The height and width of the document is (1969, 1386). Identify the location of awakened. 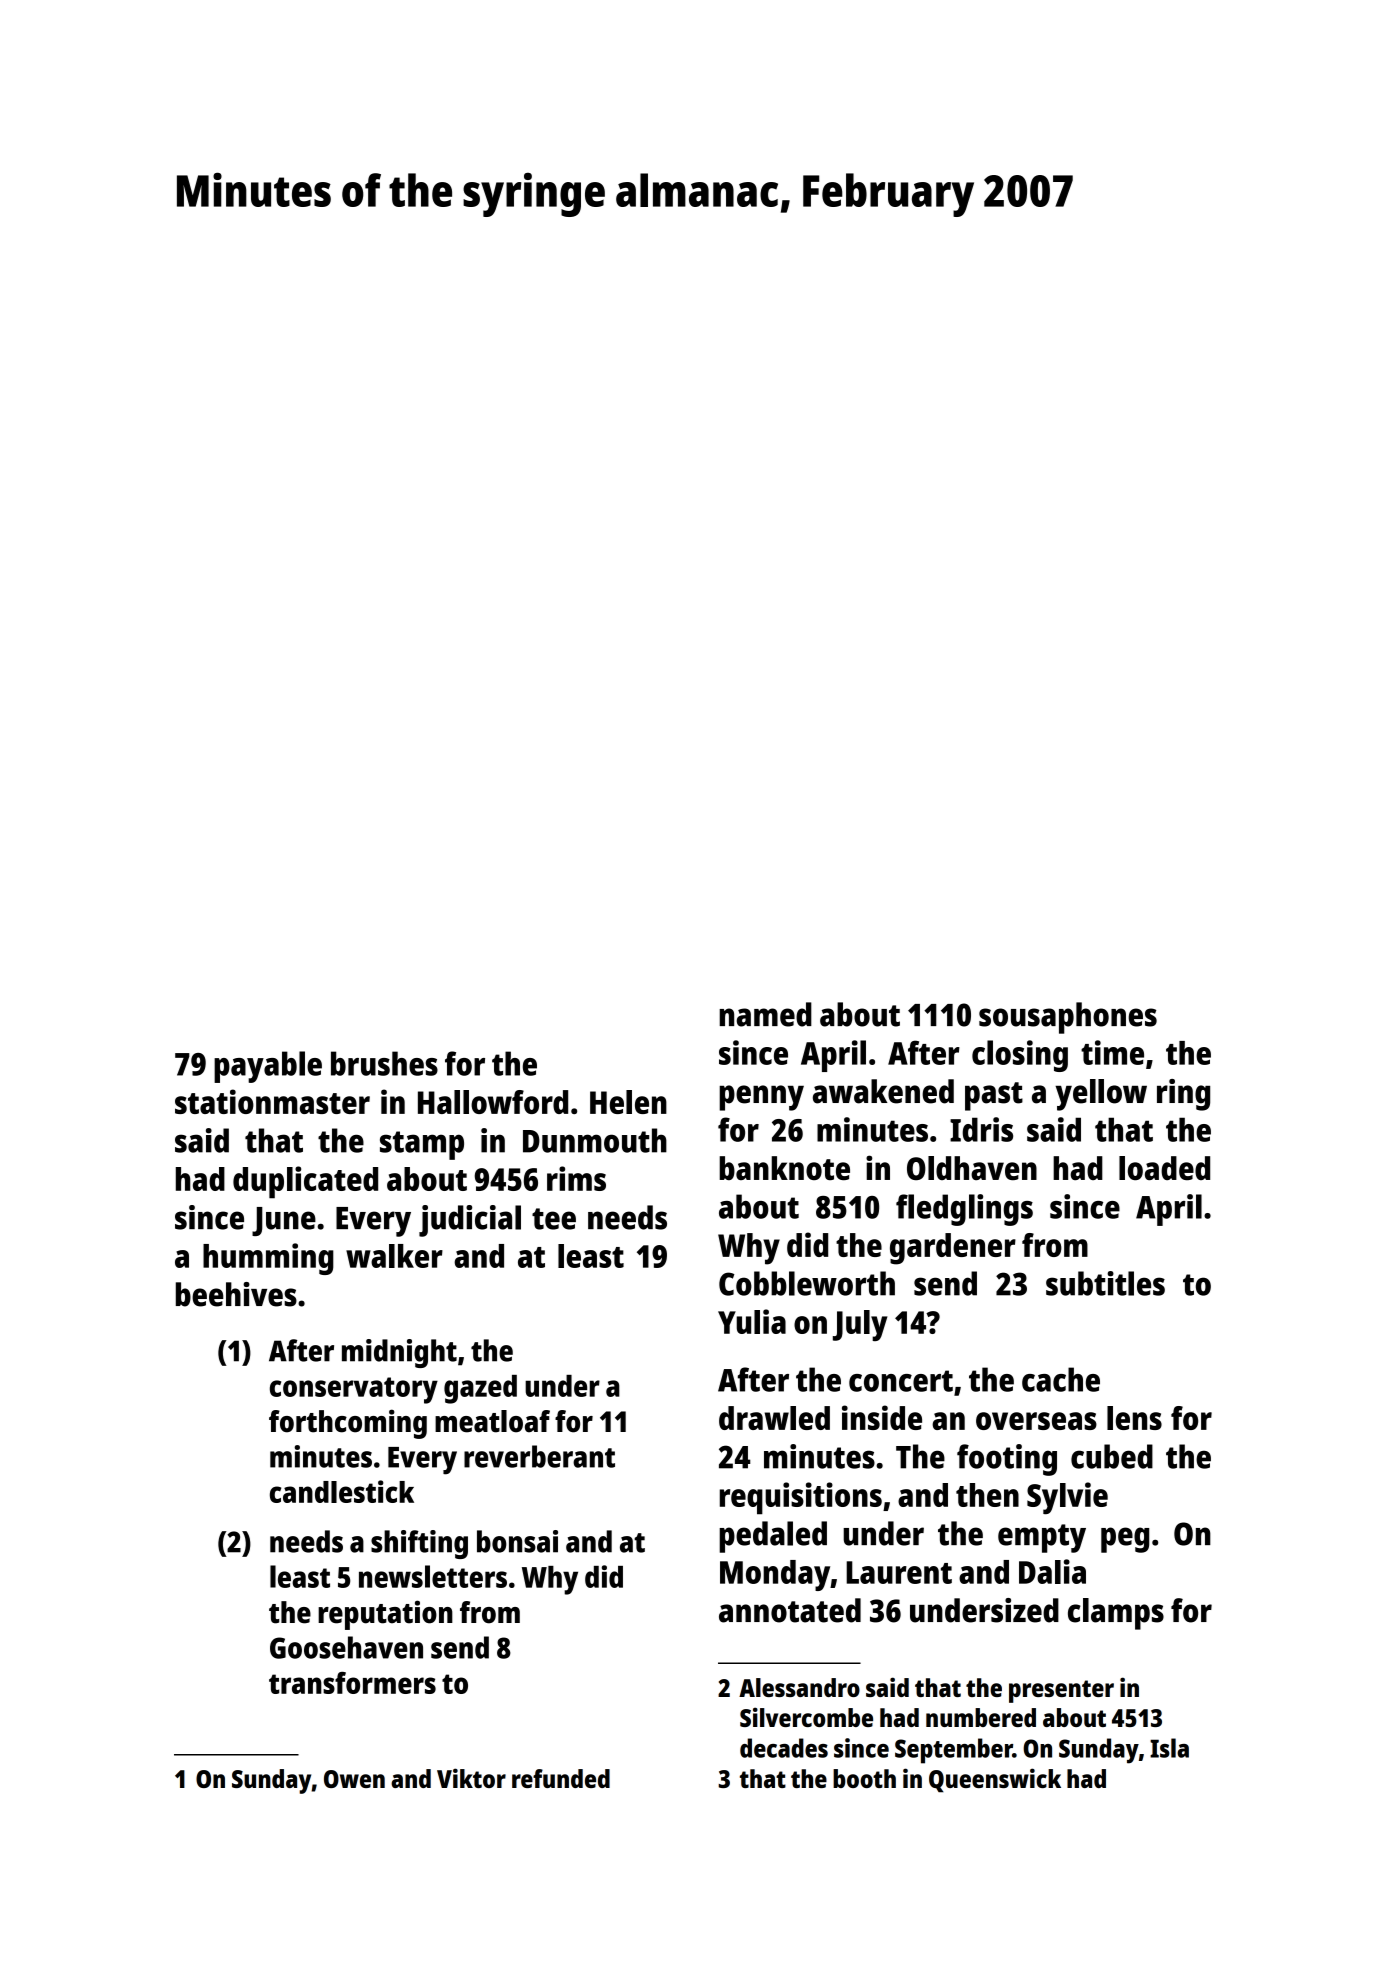
(883, 1091).
